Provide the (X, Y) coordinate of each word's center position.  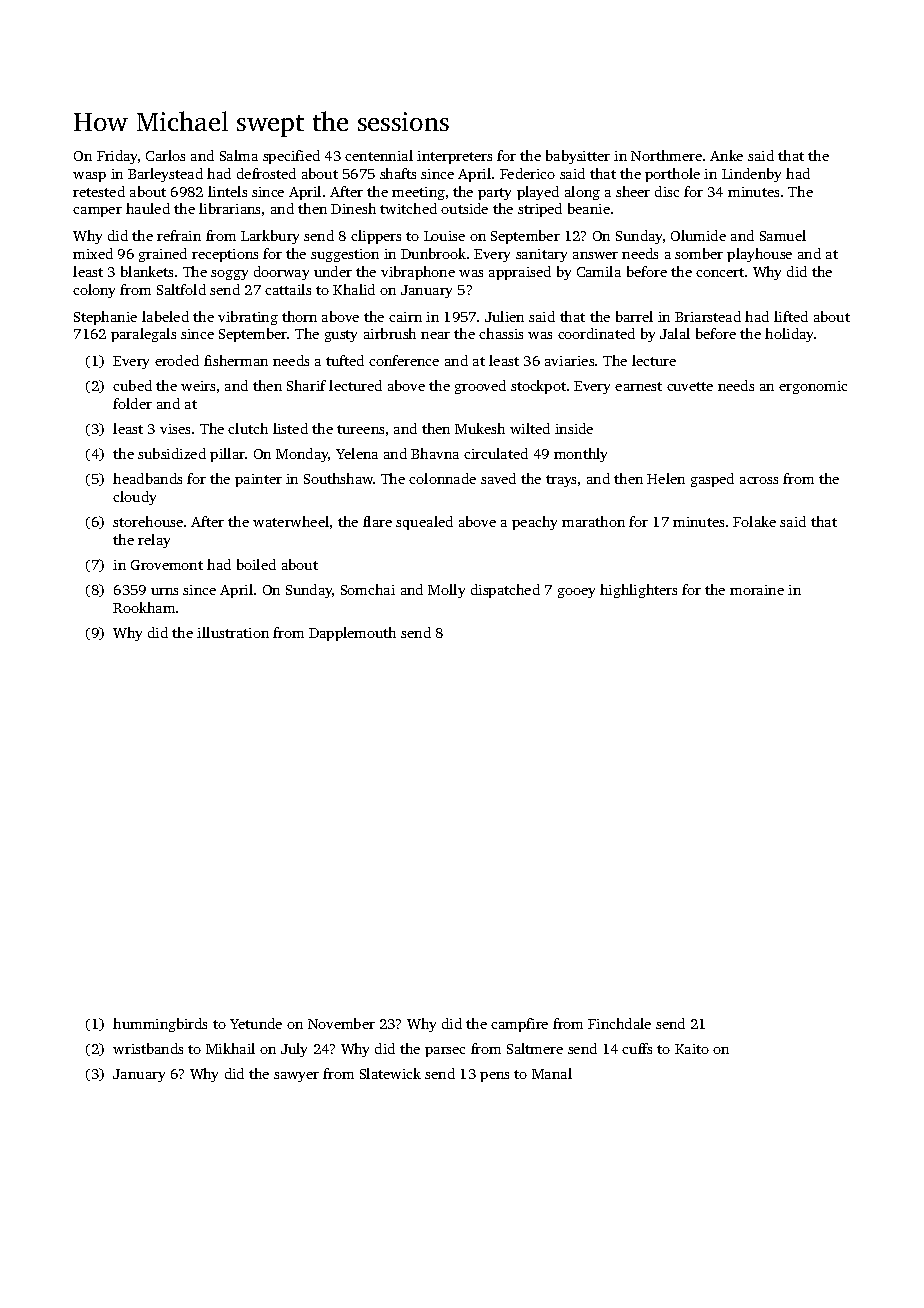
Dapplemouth (352, 634)
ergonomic (813, 387)
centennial (379, 155)
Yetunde (256, 1023)
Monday (302, 455)
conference (404, 360)
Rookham (144, 607)
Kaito (692, 1049)
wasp (89, 177)
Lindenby (751, 175)
